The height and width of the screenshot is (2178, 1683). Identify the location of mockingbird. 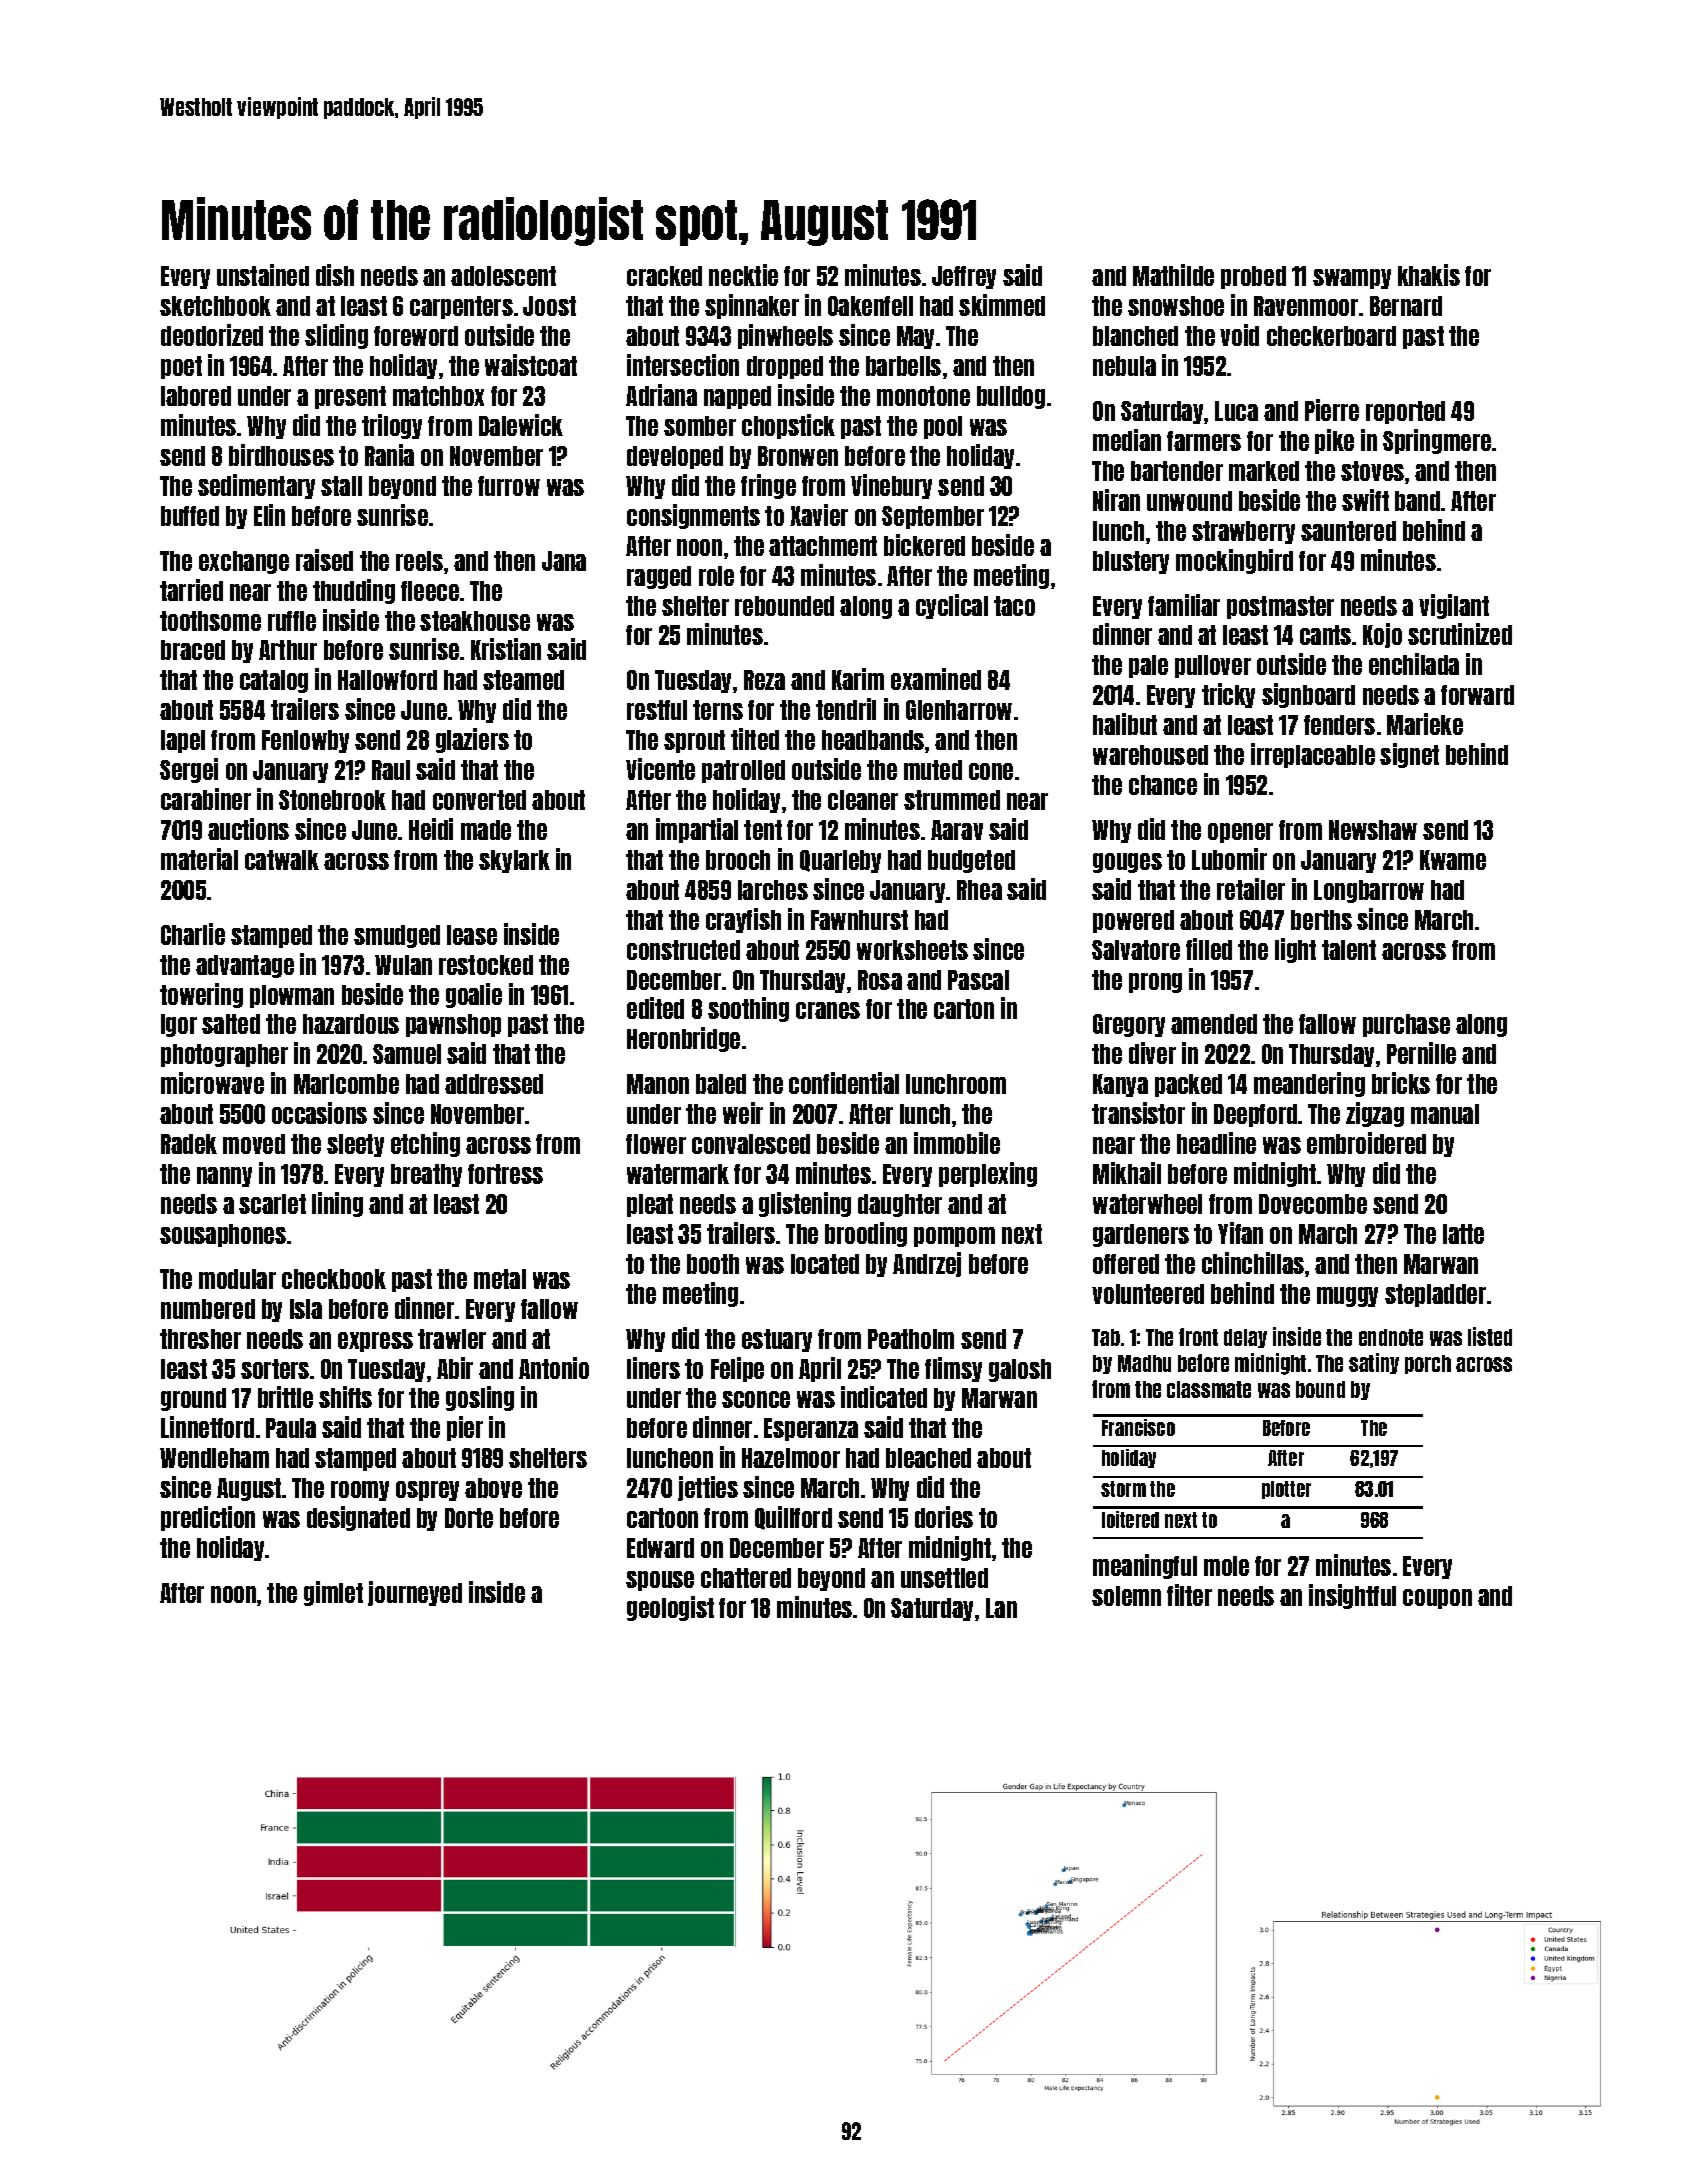
(1234, 561).
